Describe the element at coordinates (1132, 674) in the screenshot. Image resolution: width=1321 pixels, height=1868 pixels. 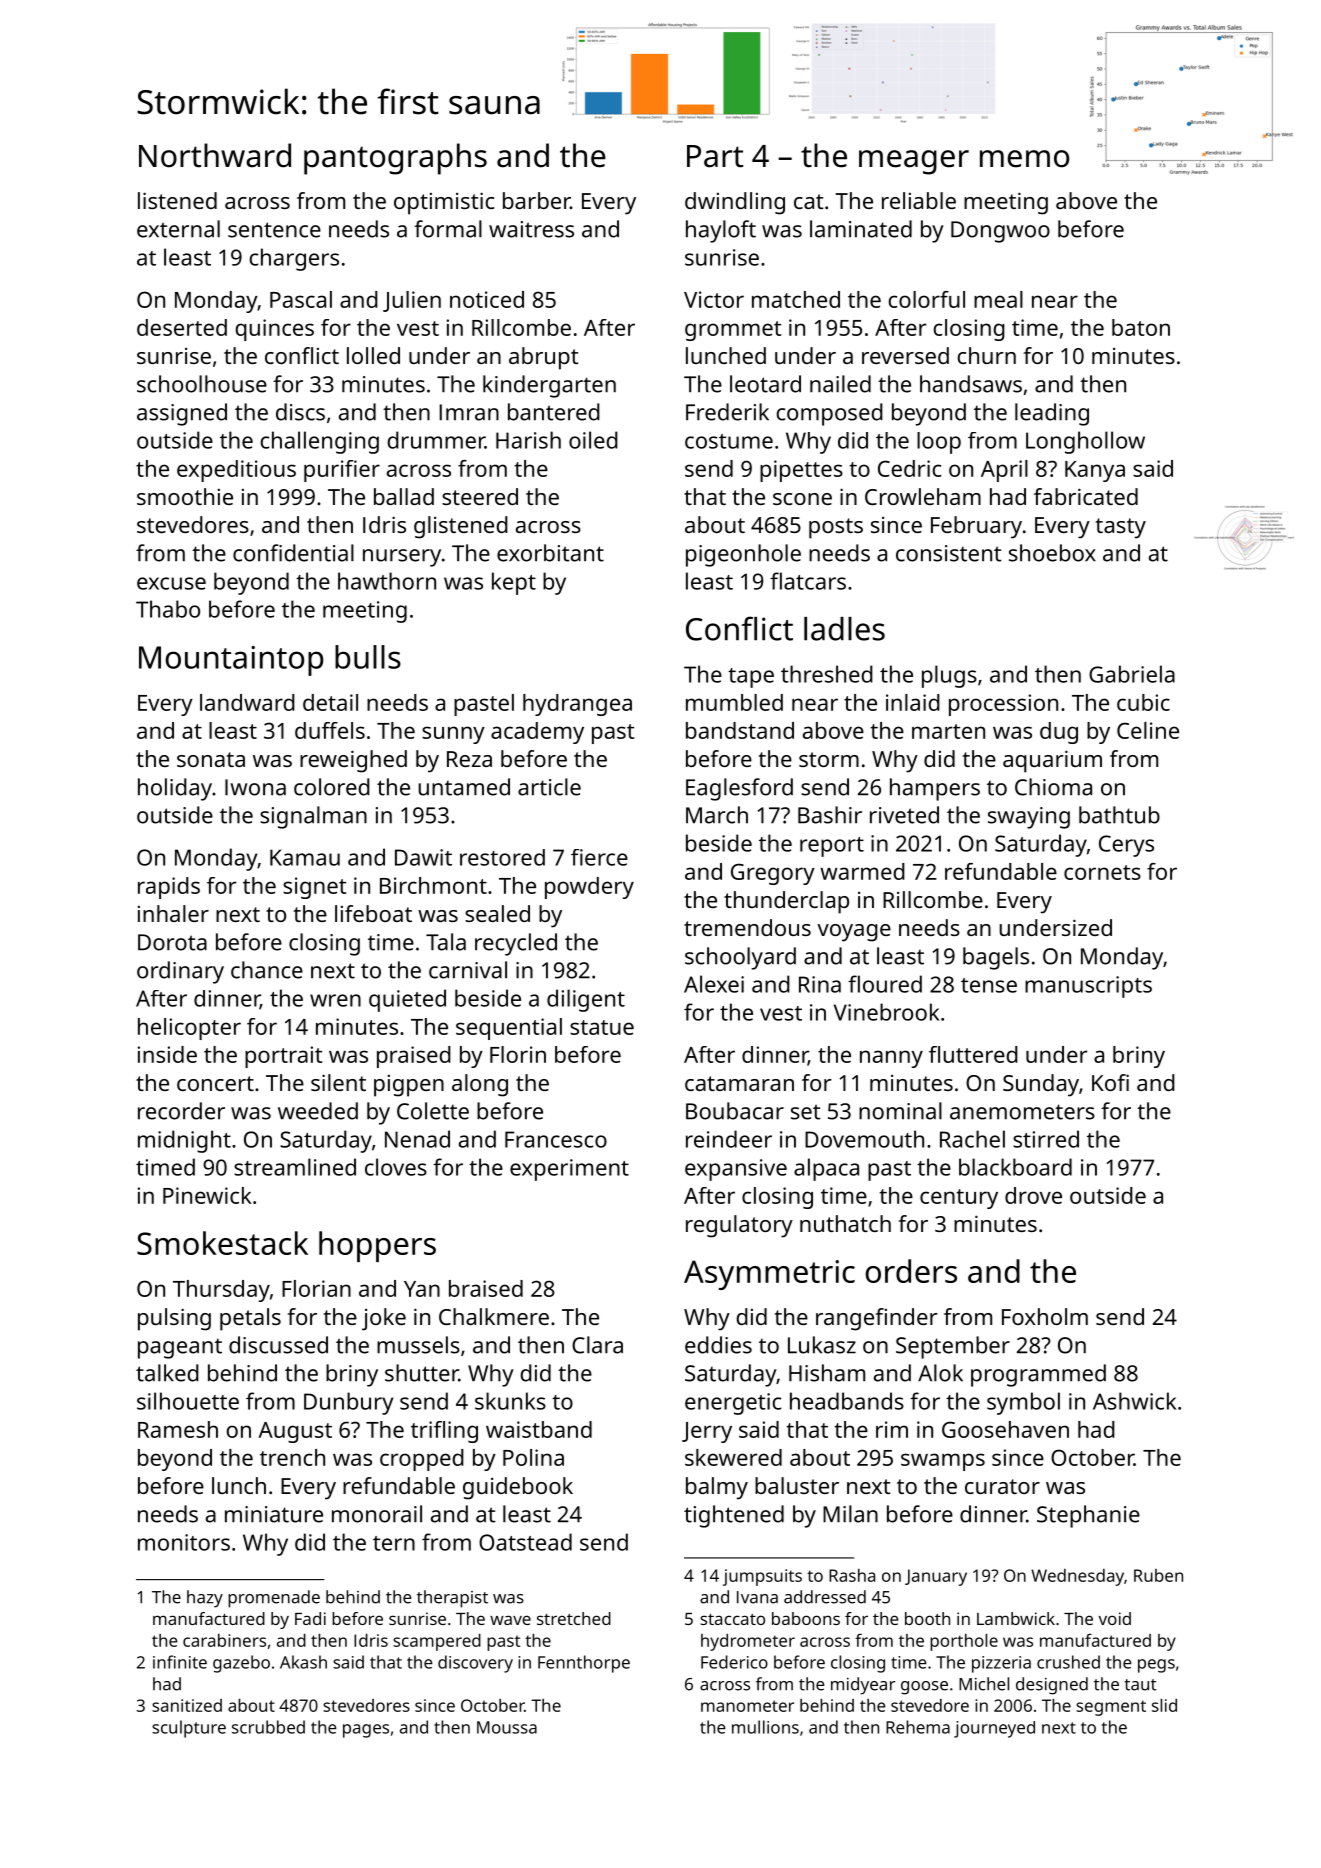
I see `Gabriela` at that location.
